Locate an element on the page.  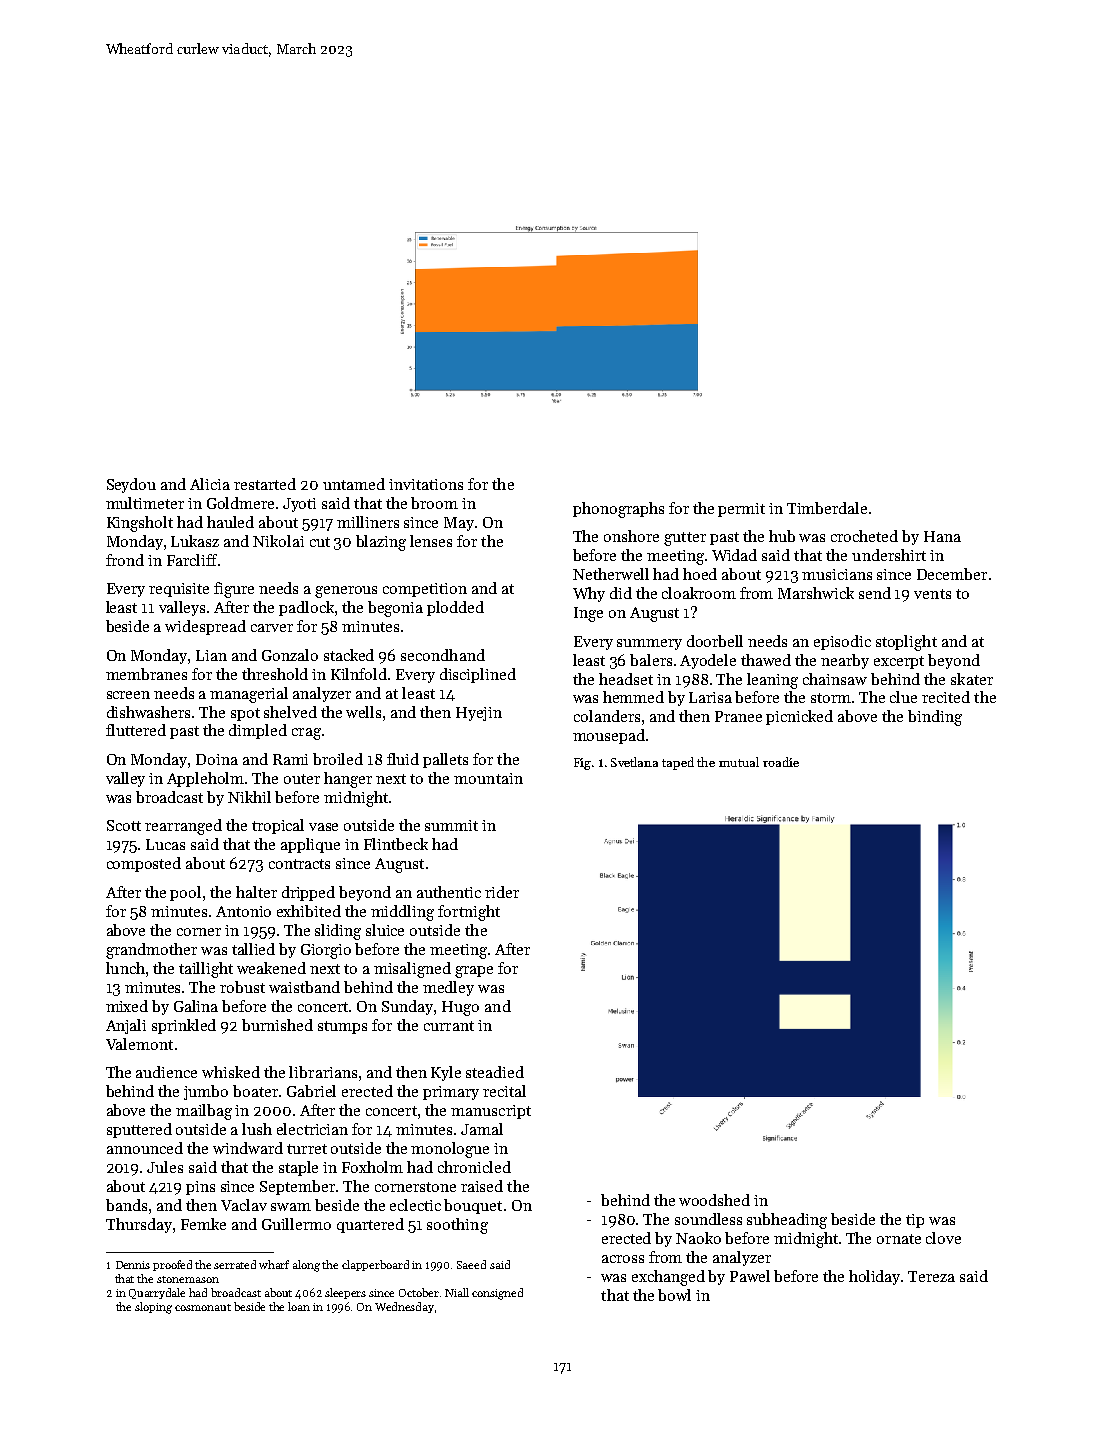
sputtered is located at coordinates (139, 1130).
